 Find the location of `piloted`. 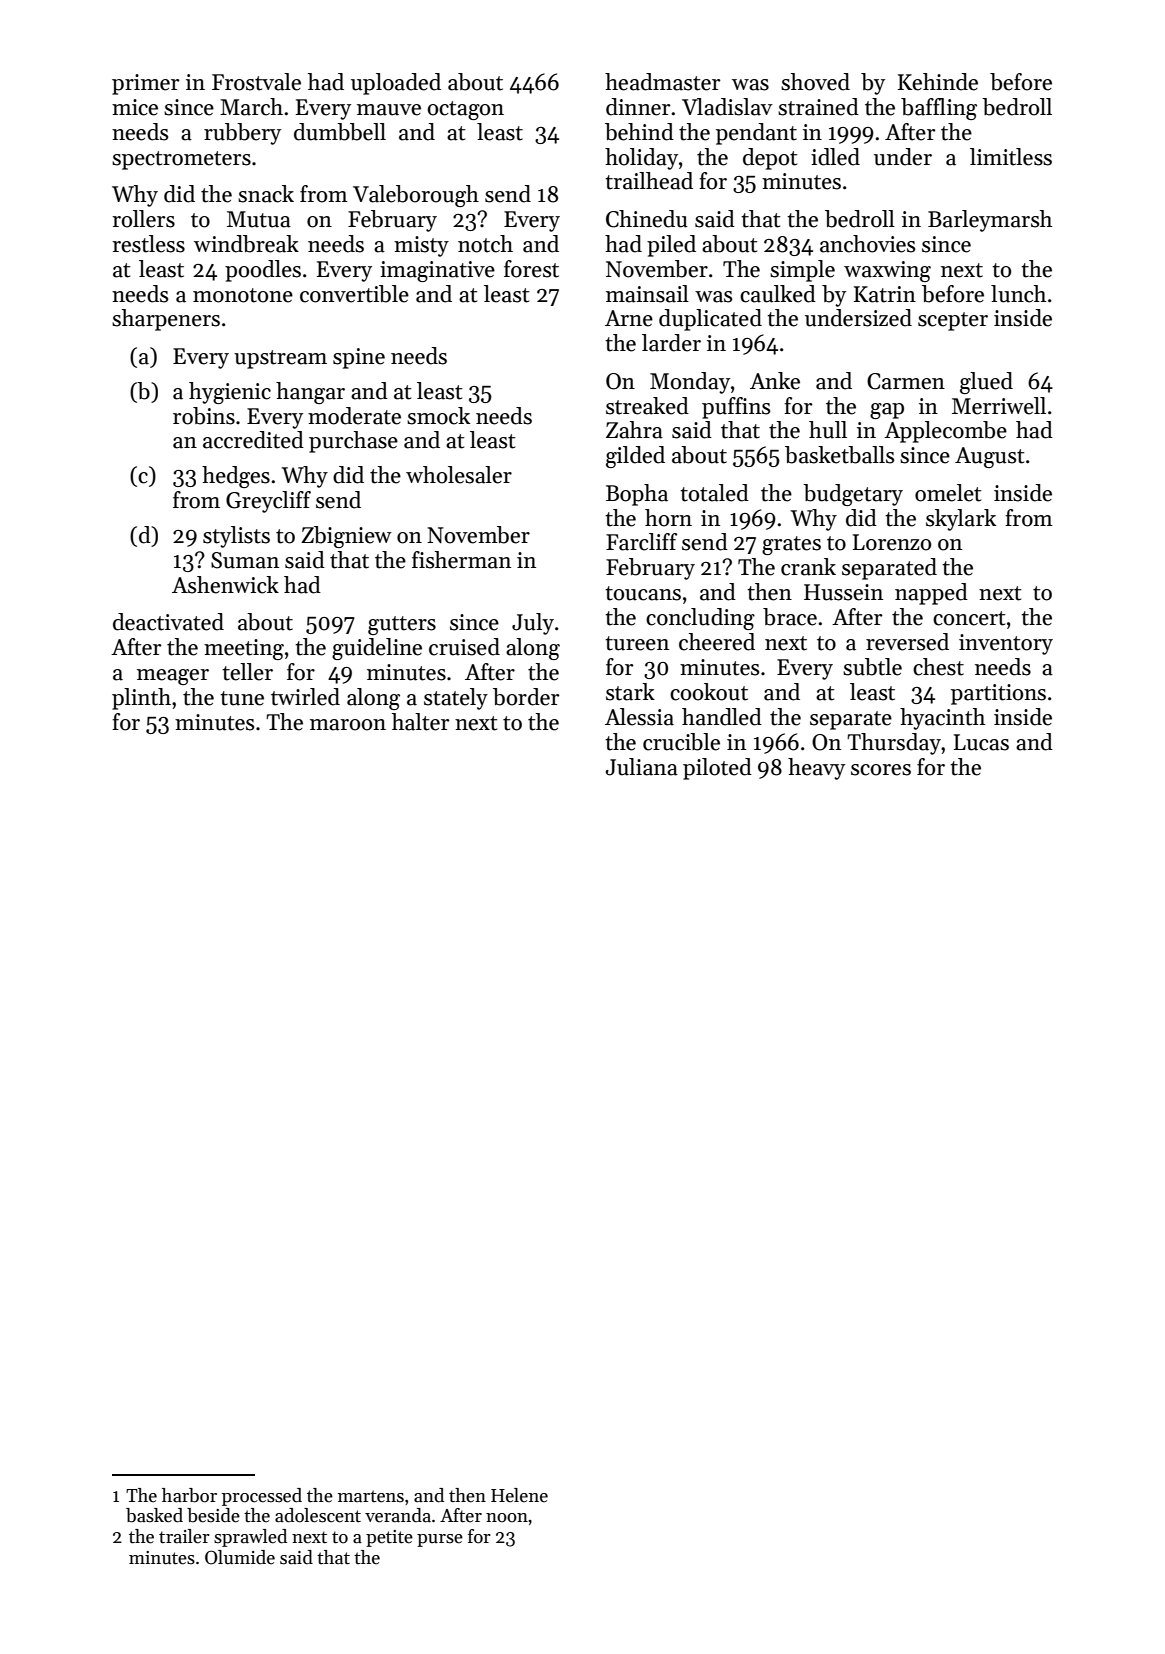

piloted is located at coordinates (717, 769).
